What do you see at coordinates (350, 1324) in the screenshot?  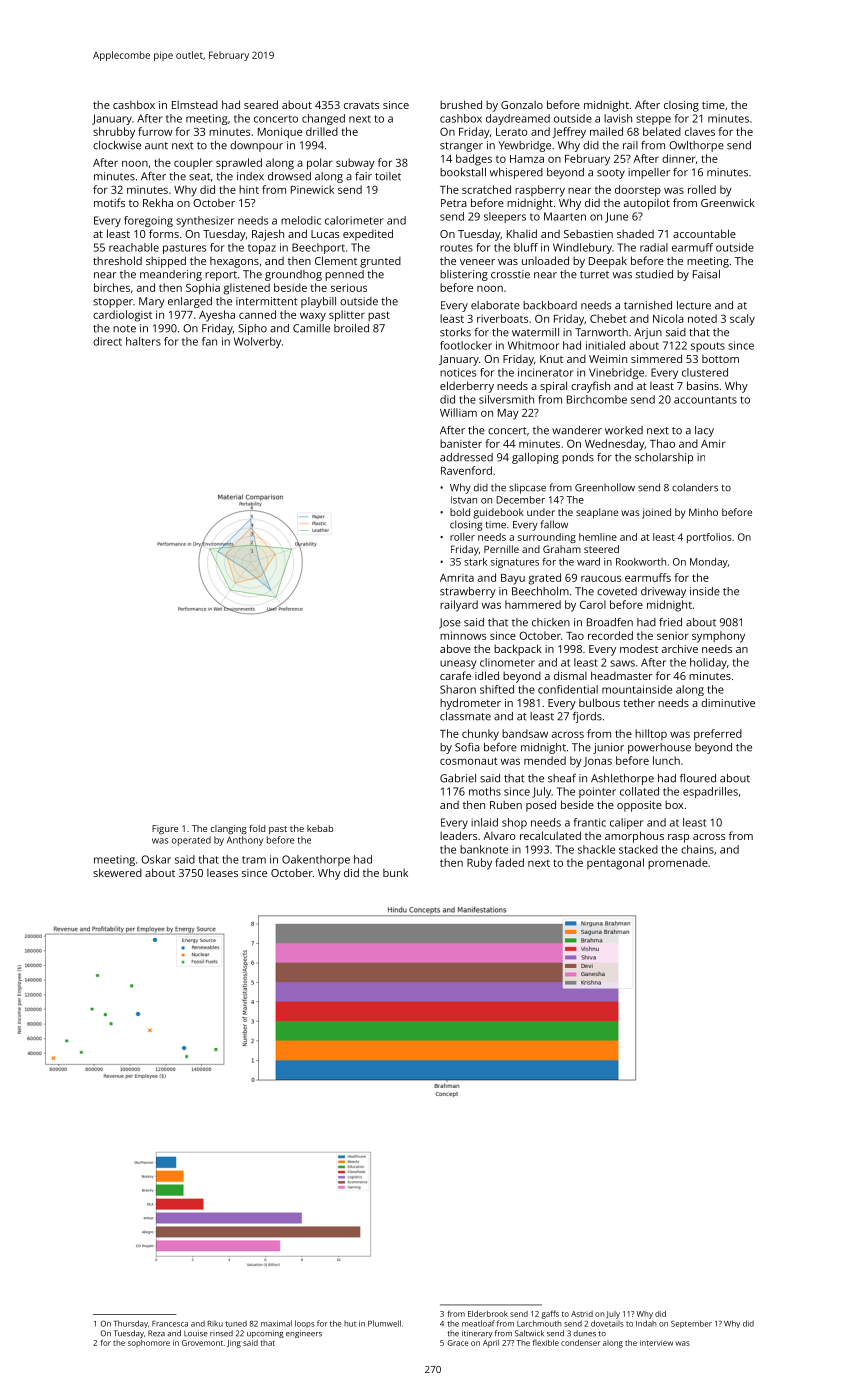 I see `hut` at bounding box center [350, 1324].
